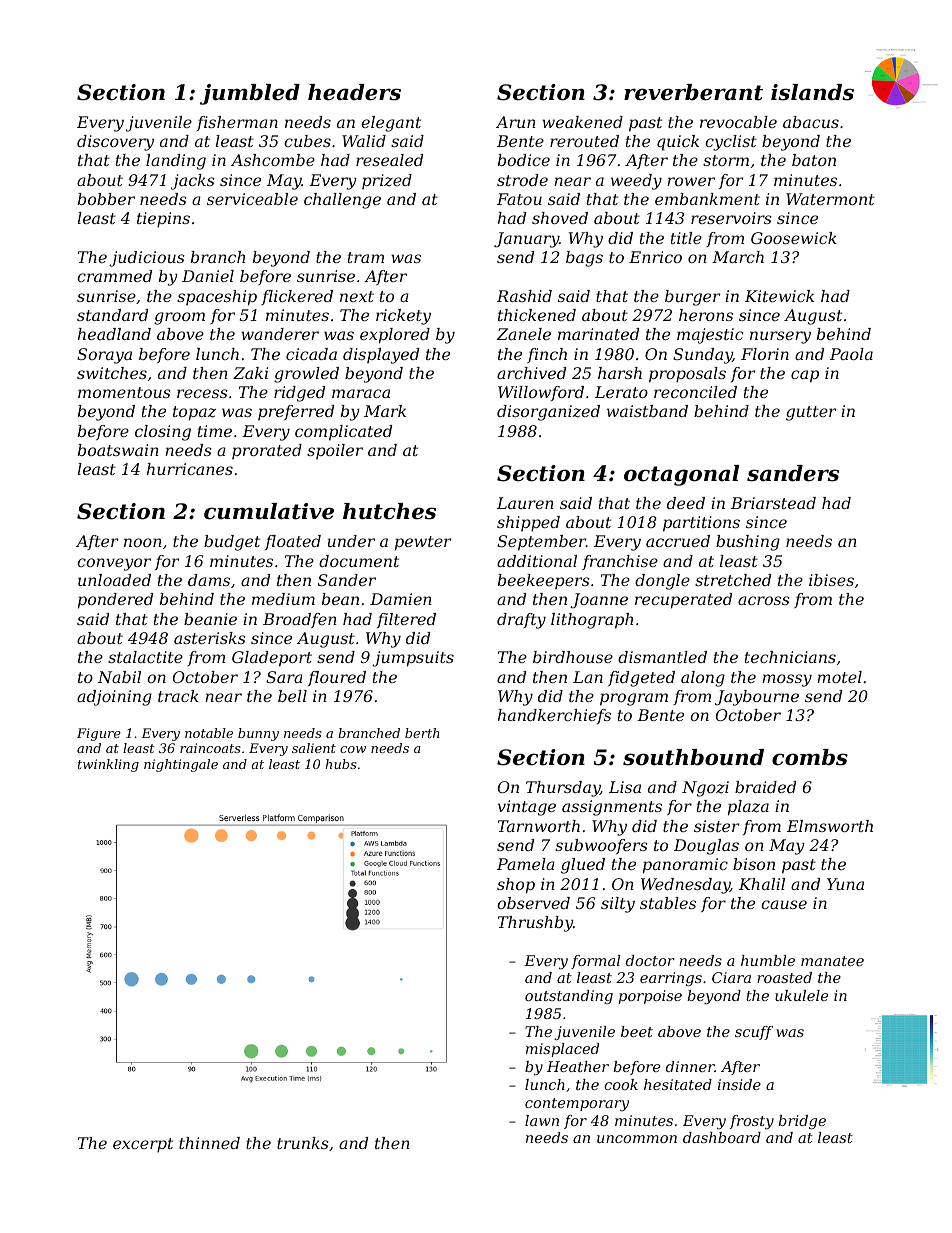 Image resolution: width=952 pixels, height=1233 pixels. What do you see at coordinates (705, 789) in the screenshot?
I see `Ngozi` at bounding box center [705, 789].
